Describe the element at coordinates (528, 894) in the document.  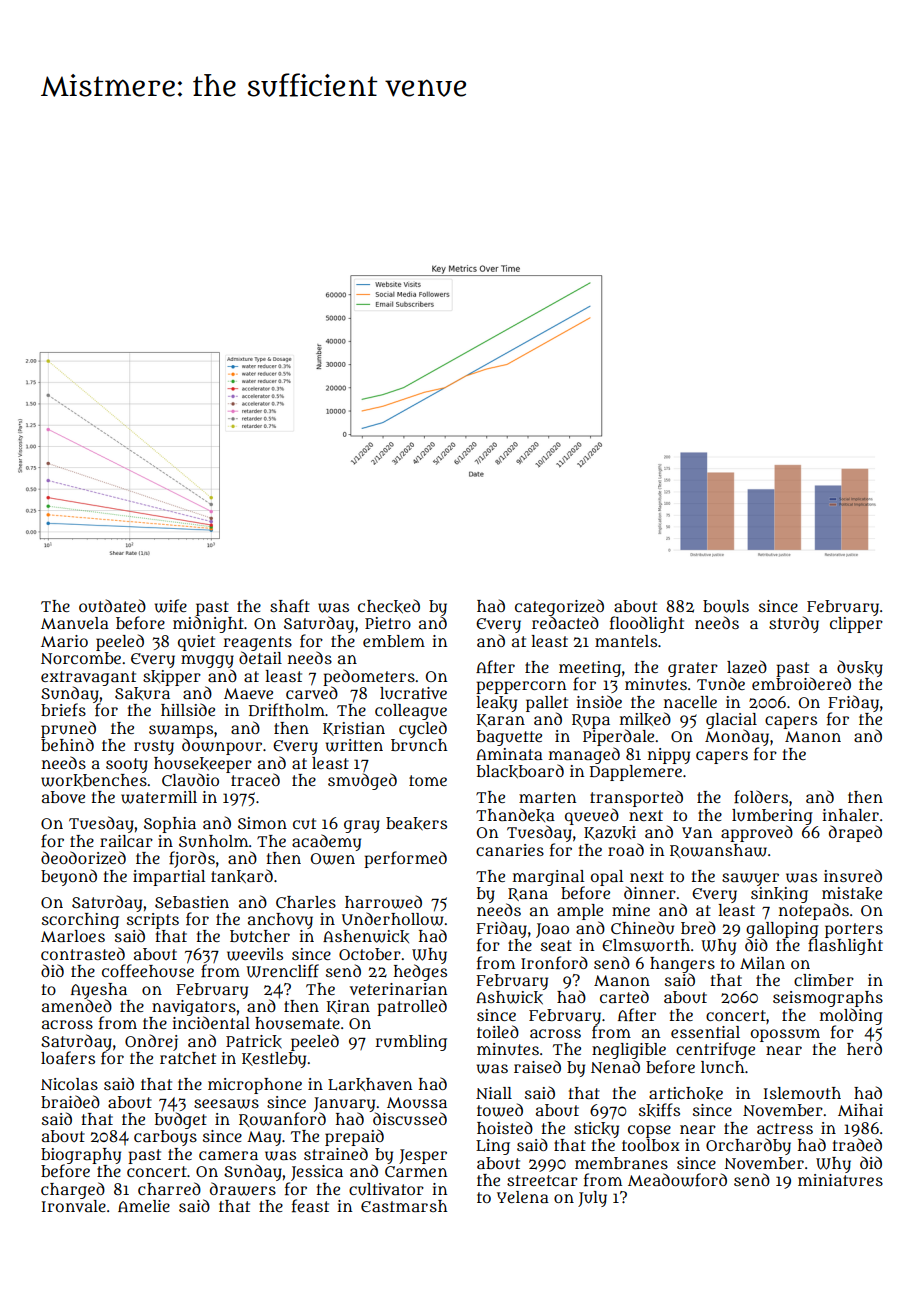
I see `Rana` at that location.
